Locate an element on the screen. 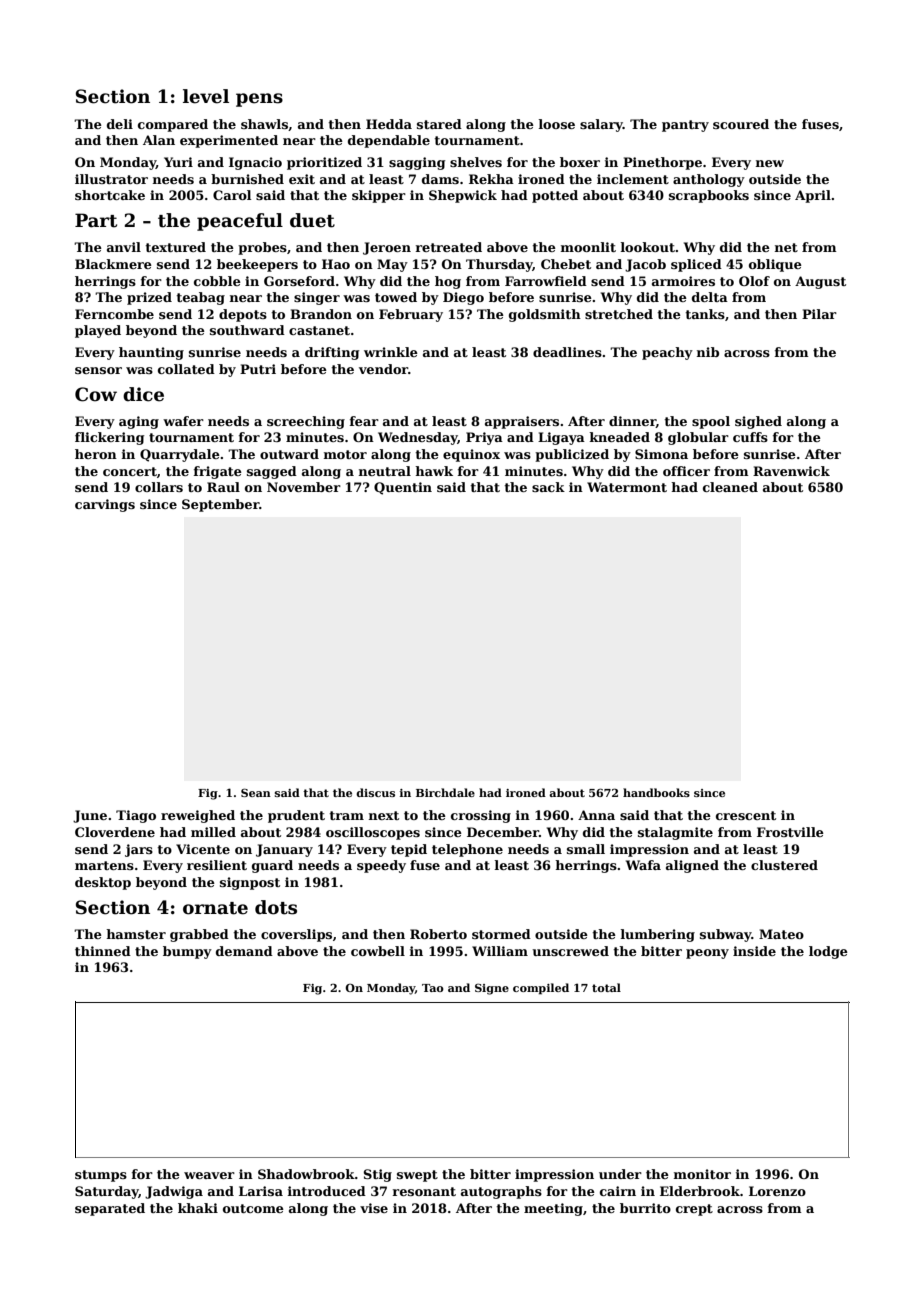 The height and width of the screenshot is (1308, 924). stared is located at coordinates (439, 124).
